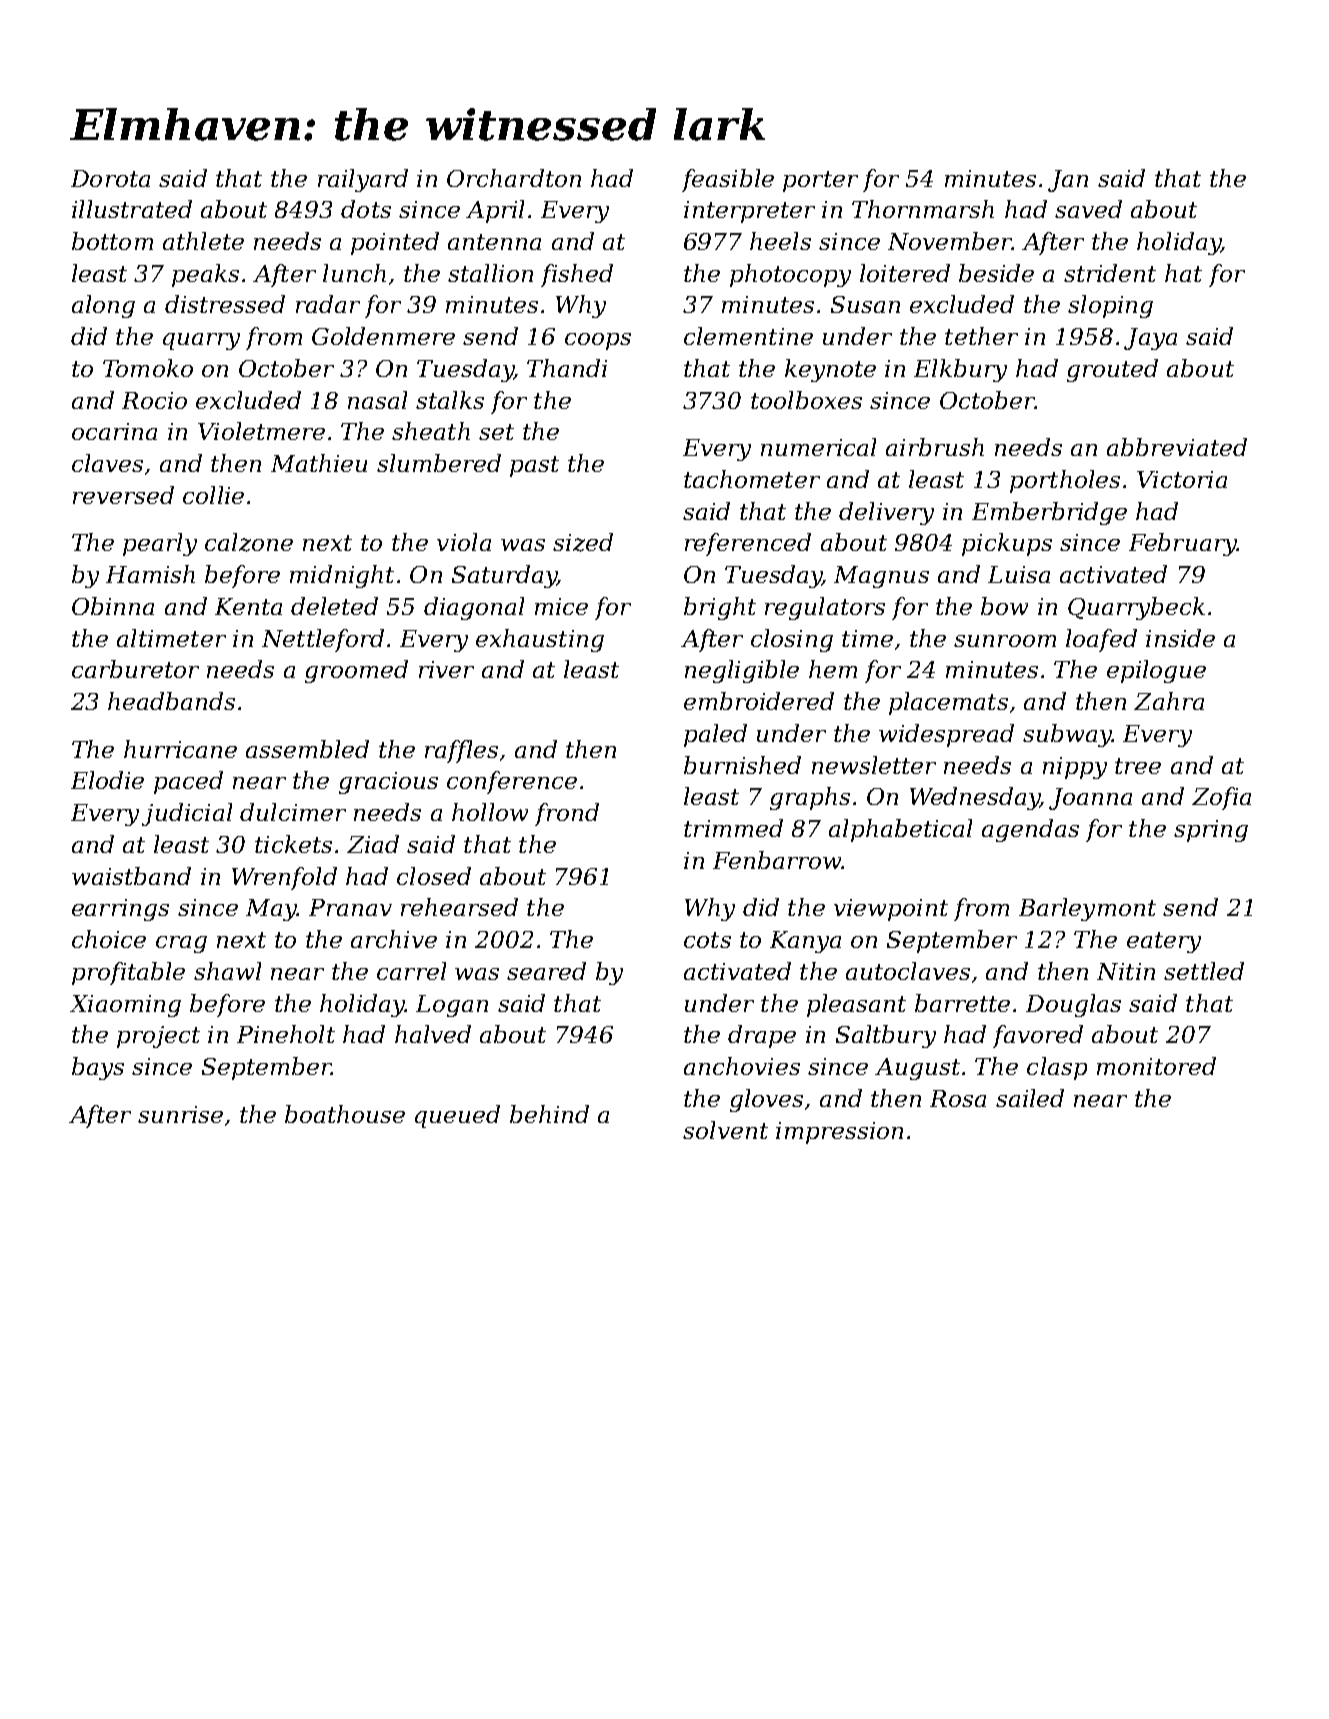  I want to click on distressed, so click(225, 304).
